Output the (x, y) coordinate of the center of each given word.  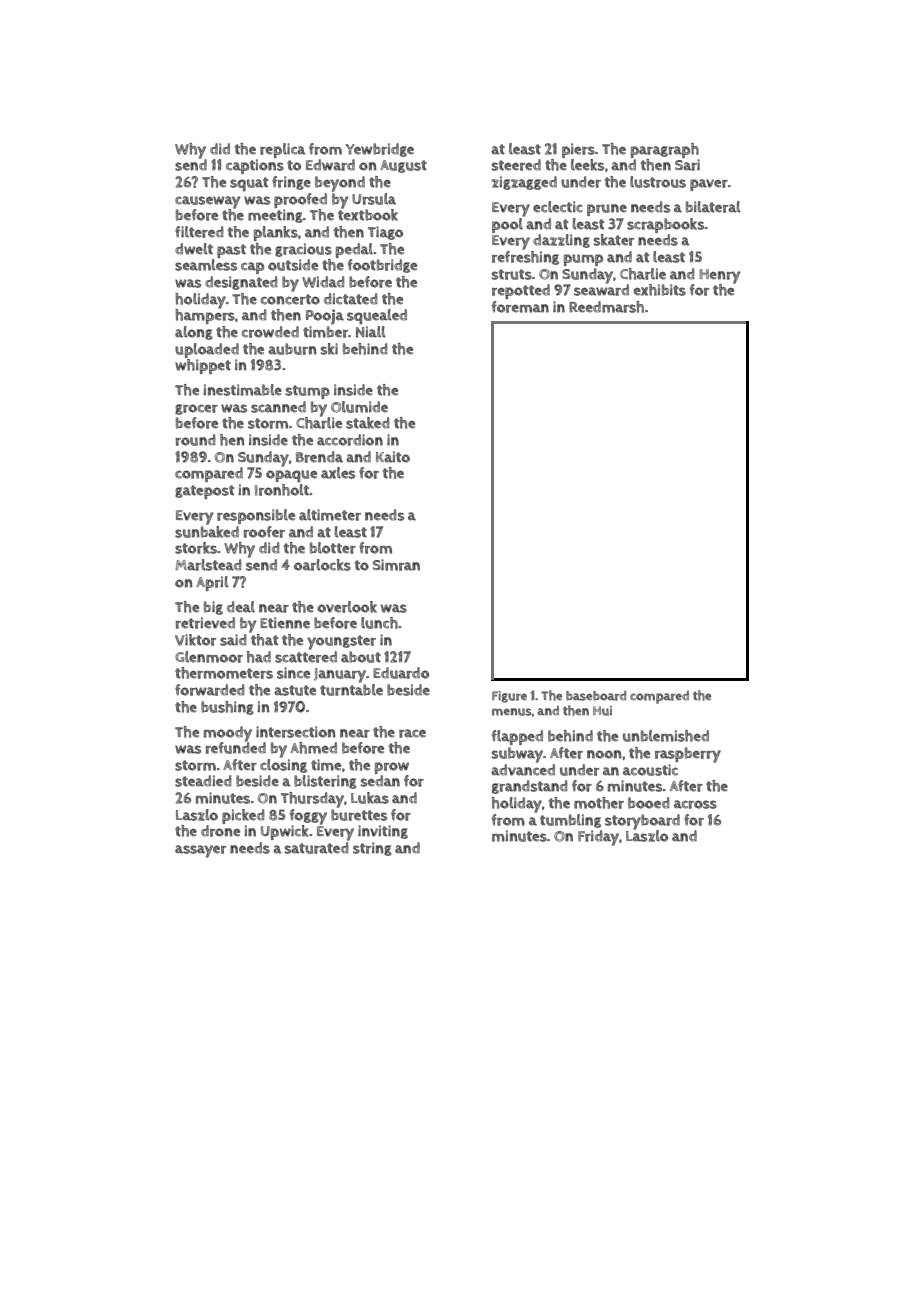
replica (283, 150)
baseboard (596, 696)
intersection (296, 732)
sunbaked (207, 532)
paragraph (665, 150)
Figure (509, 697)
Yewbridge (379, 150)
